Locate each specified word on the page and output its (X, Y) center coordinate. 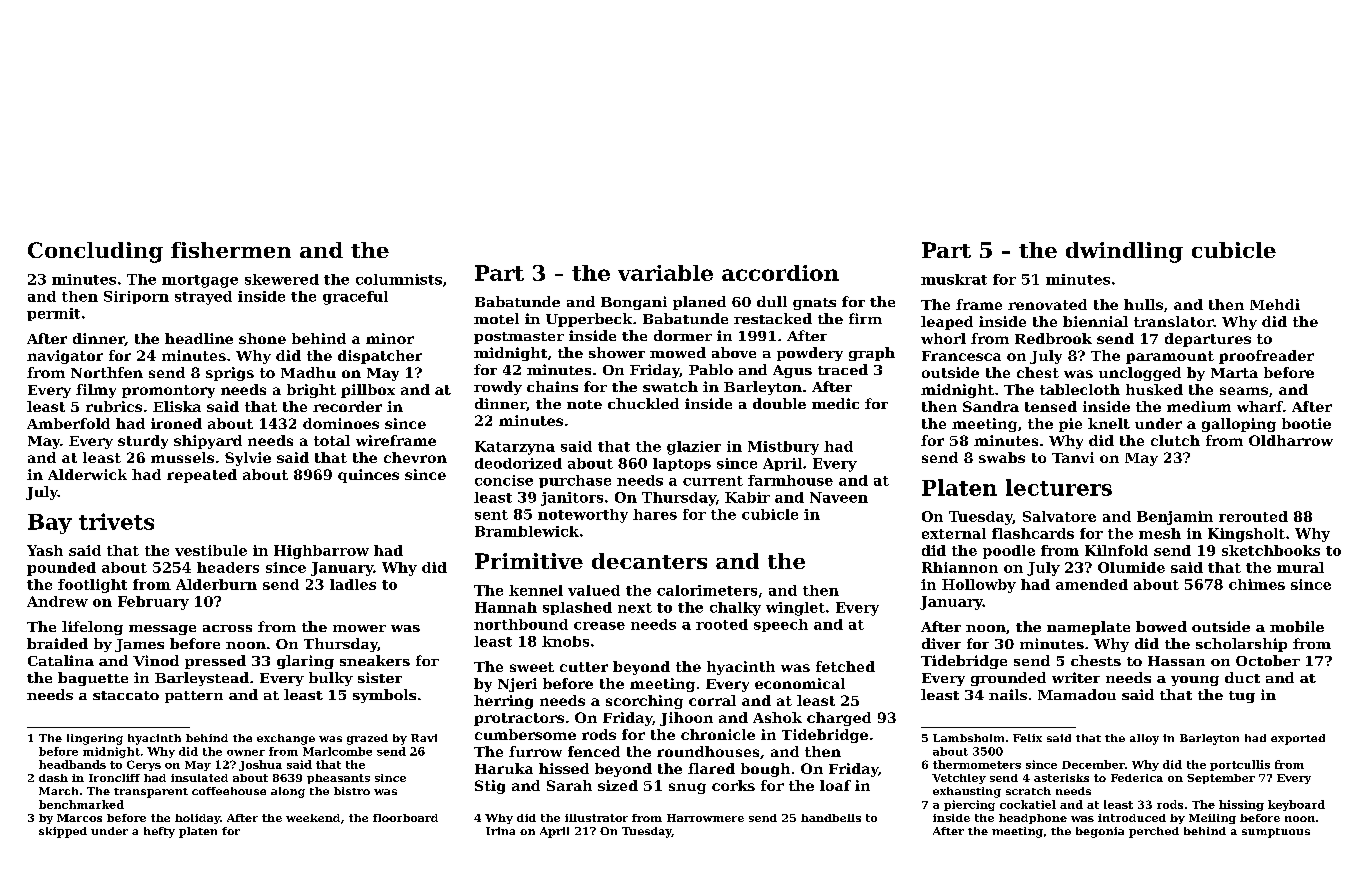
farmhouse (790, 480)
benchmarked (81, 804)
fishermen (231, 250)
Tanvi (1073, 457)
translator (1173, 321)
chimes (1257, 584)
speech (781, 625)
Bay (50, 524)
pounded (61, 569)
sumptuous (1276, 833)
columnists (399, 279)
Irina (500, 831)
